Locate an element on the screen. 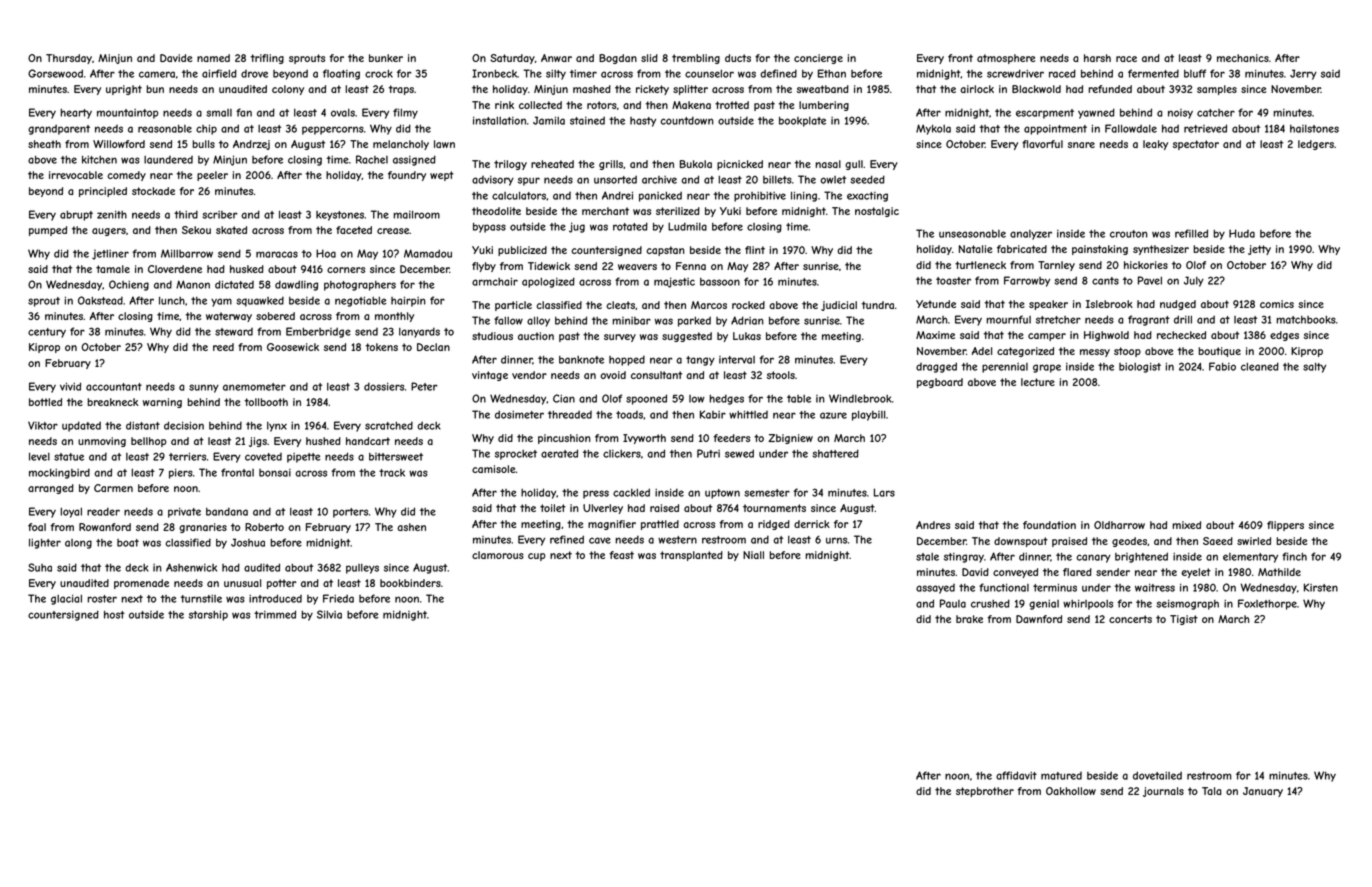  gull is located at coordinates (854, 165).
